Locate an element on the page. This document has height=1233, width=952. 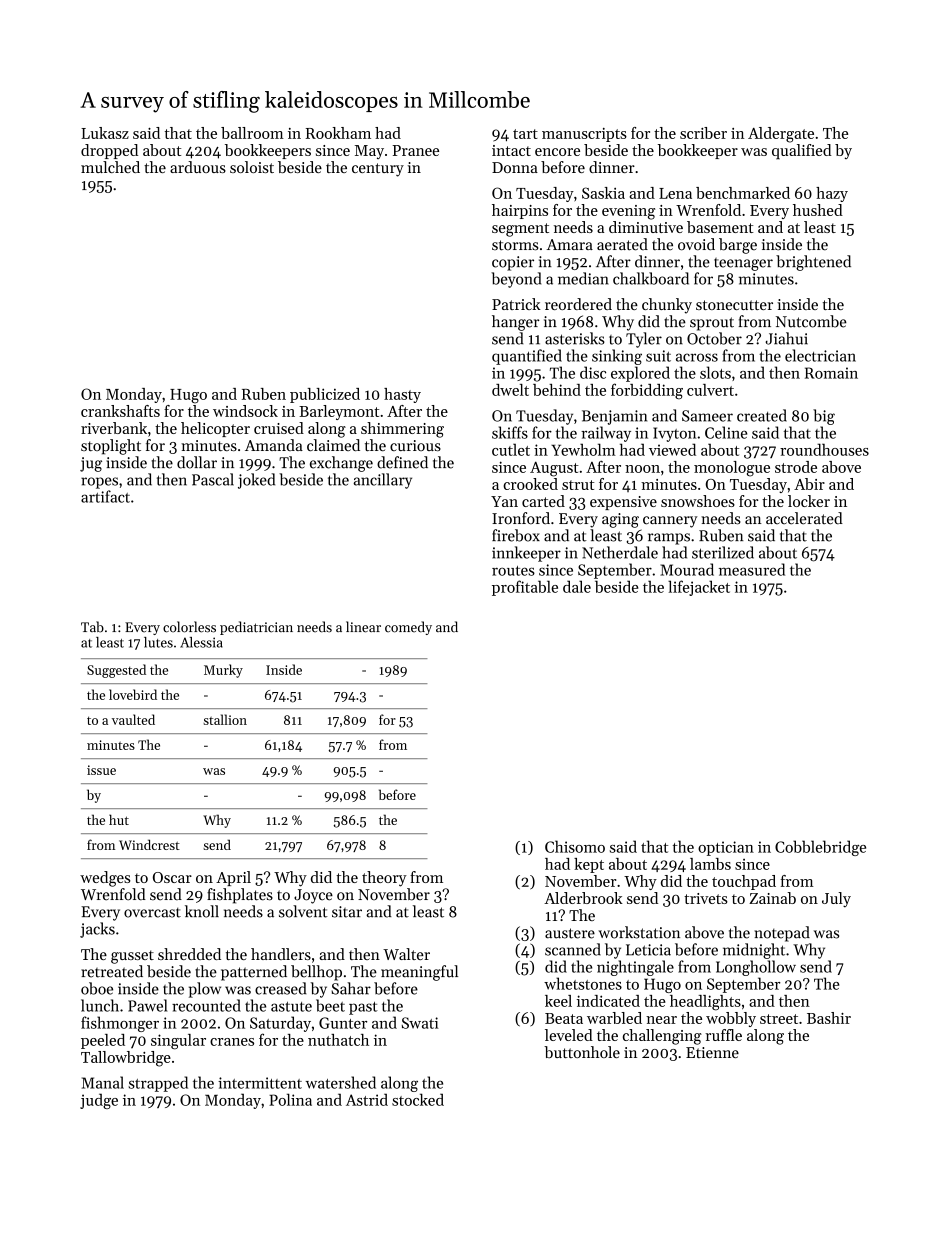
qualified is located at coordinates (802, 151).
